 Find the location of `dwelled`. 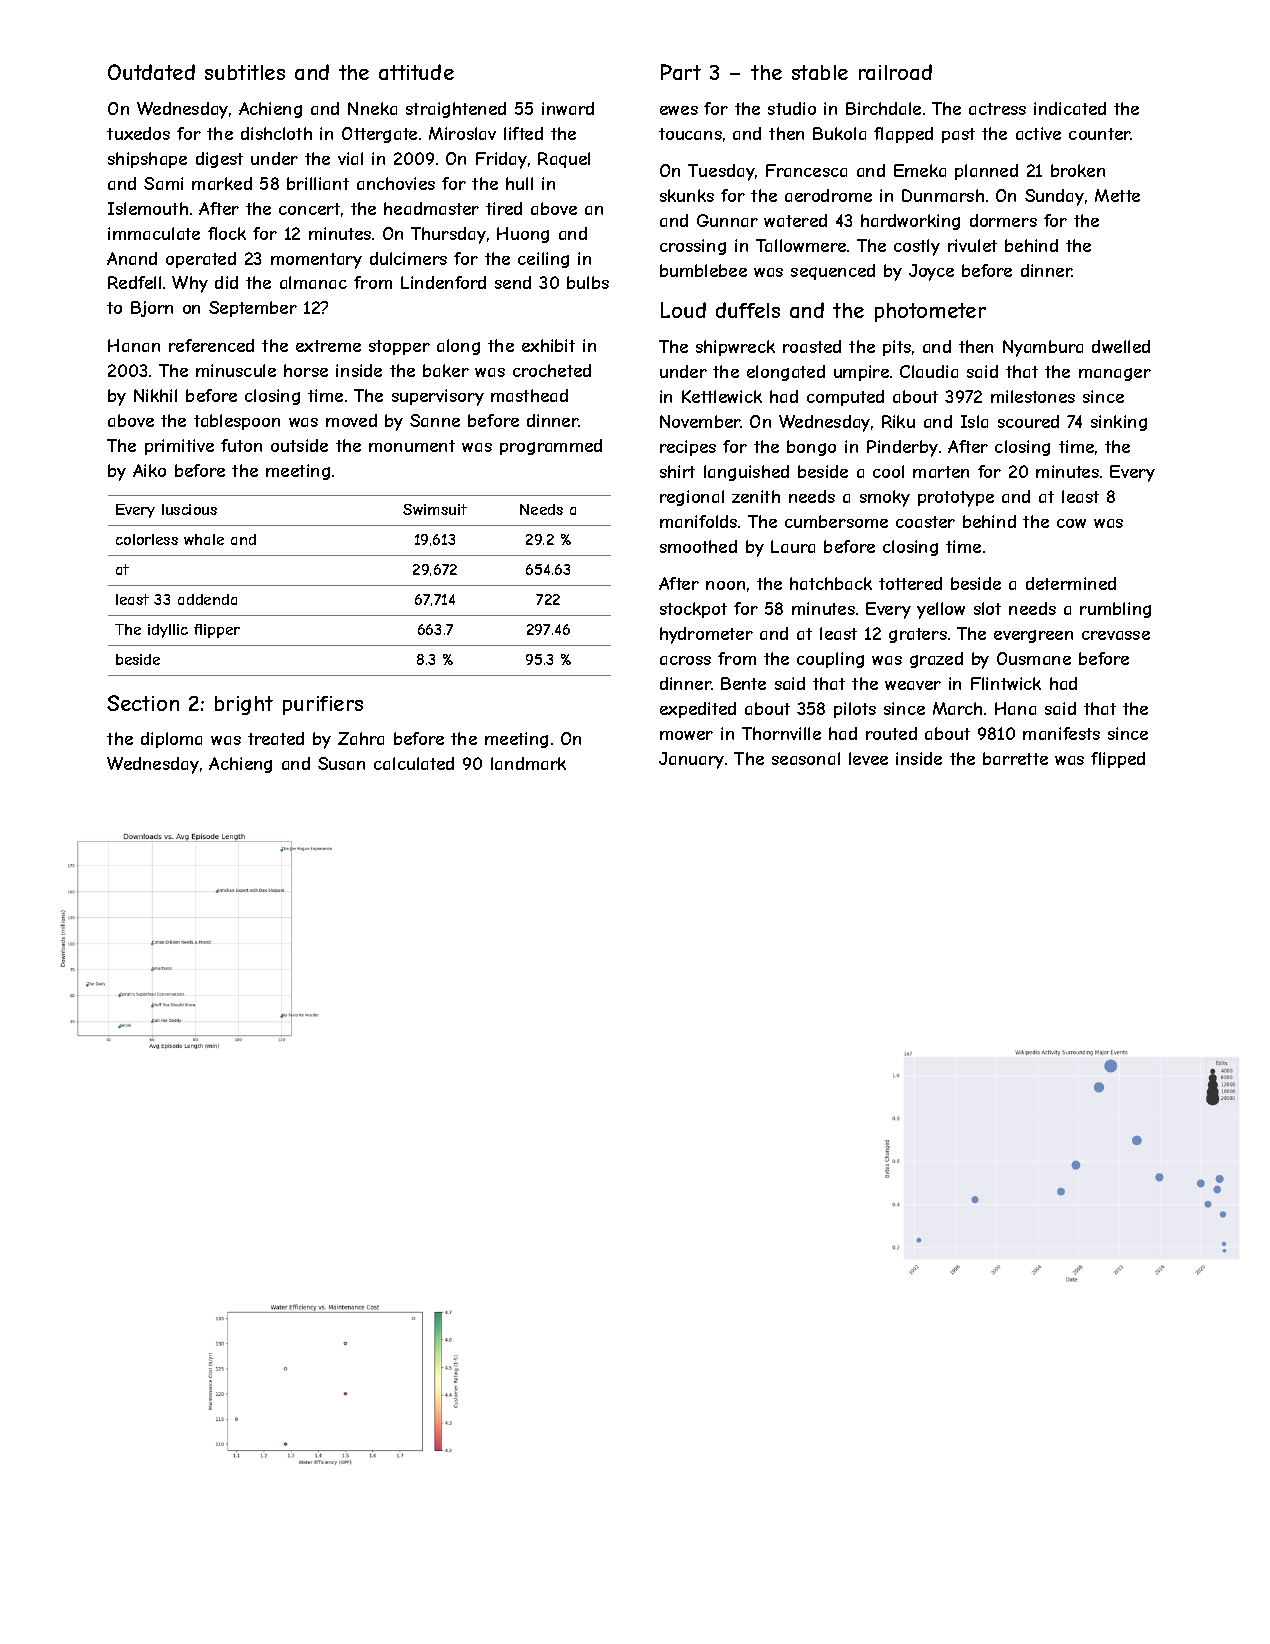

dwelled is located at coordinates (1121, 346).
